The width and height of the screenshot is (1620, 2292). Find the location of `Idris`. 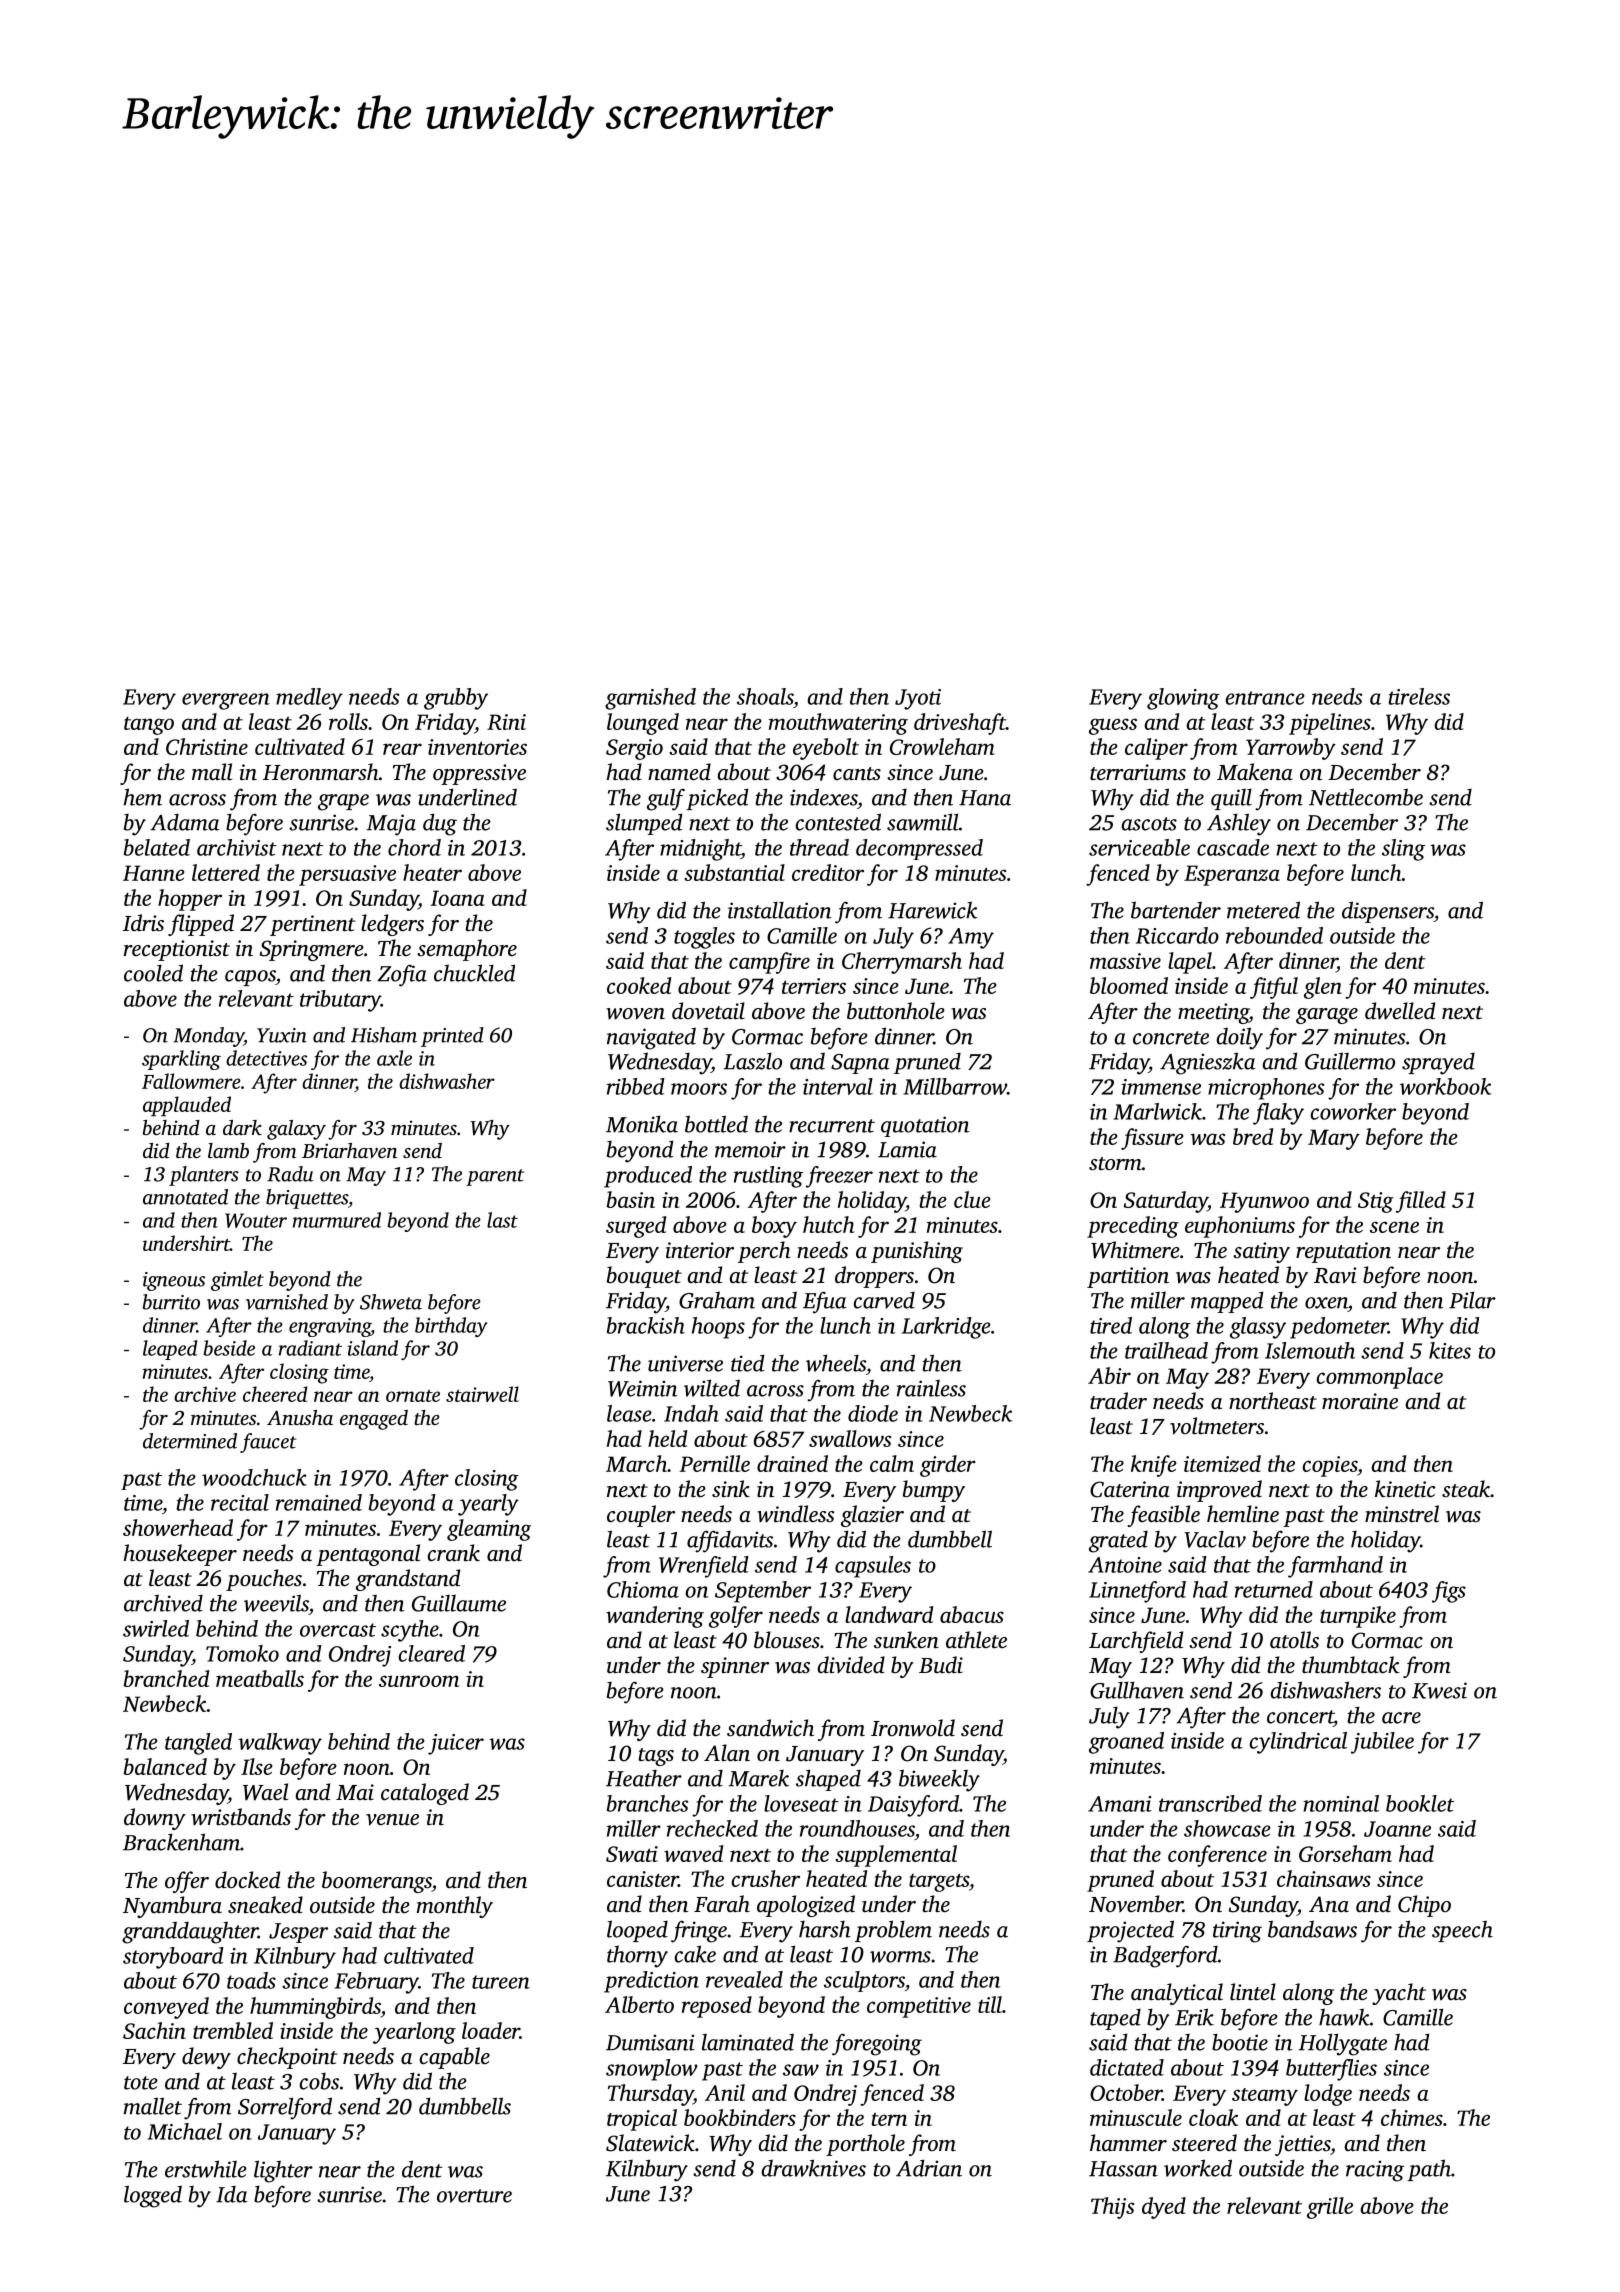

Idris is located at coordinates (143, 922).
